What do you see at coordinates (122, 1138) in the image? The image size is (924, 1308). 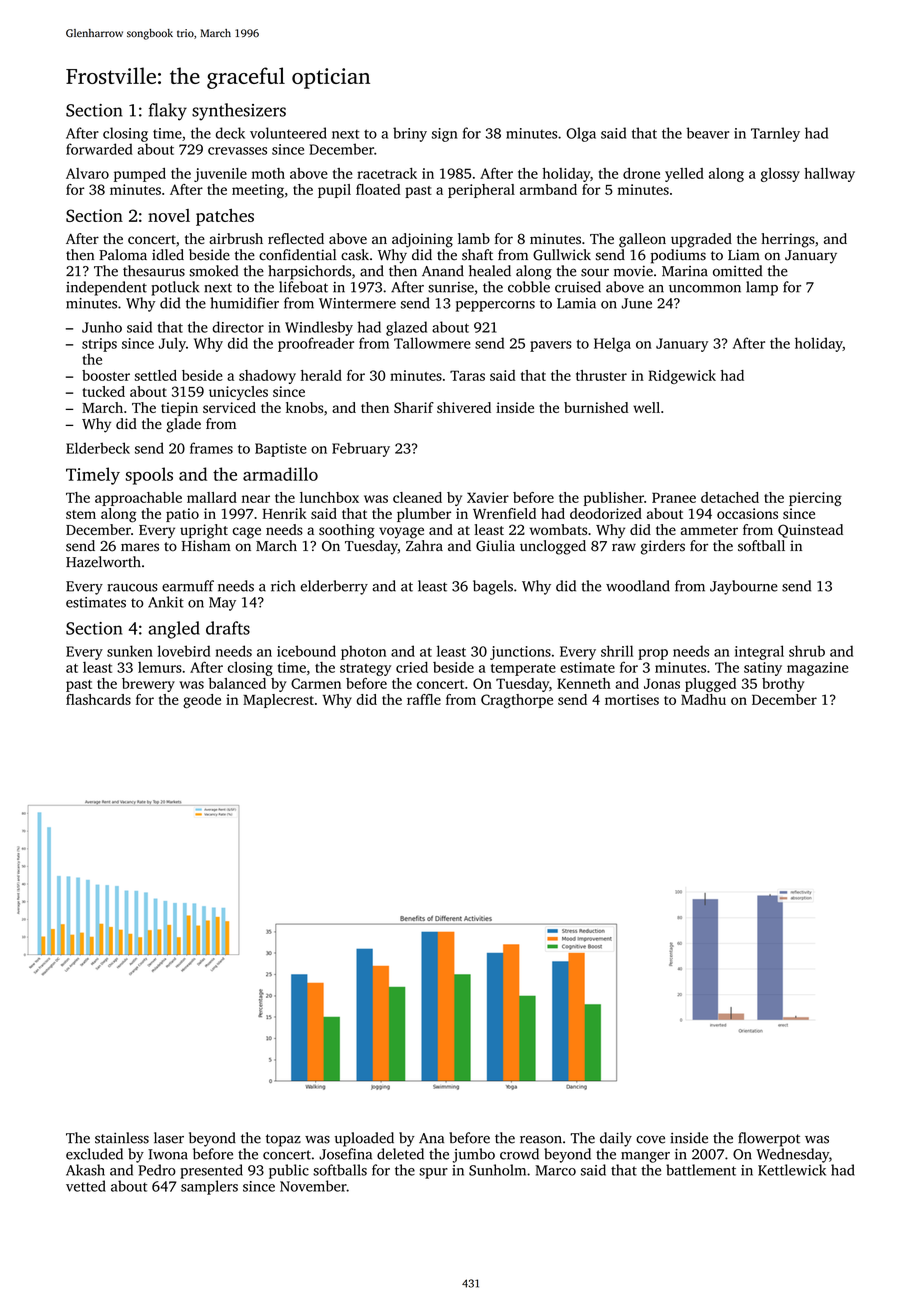 I see `stainless` at bounding box center [122, 1138].
